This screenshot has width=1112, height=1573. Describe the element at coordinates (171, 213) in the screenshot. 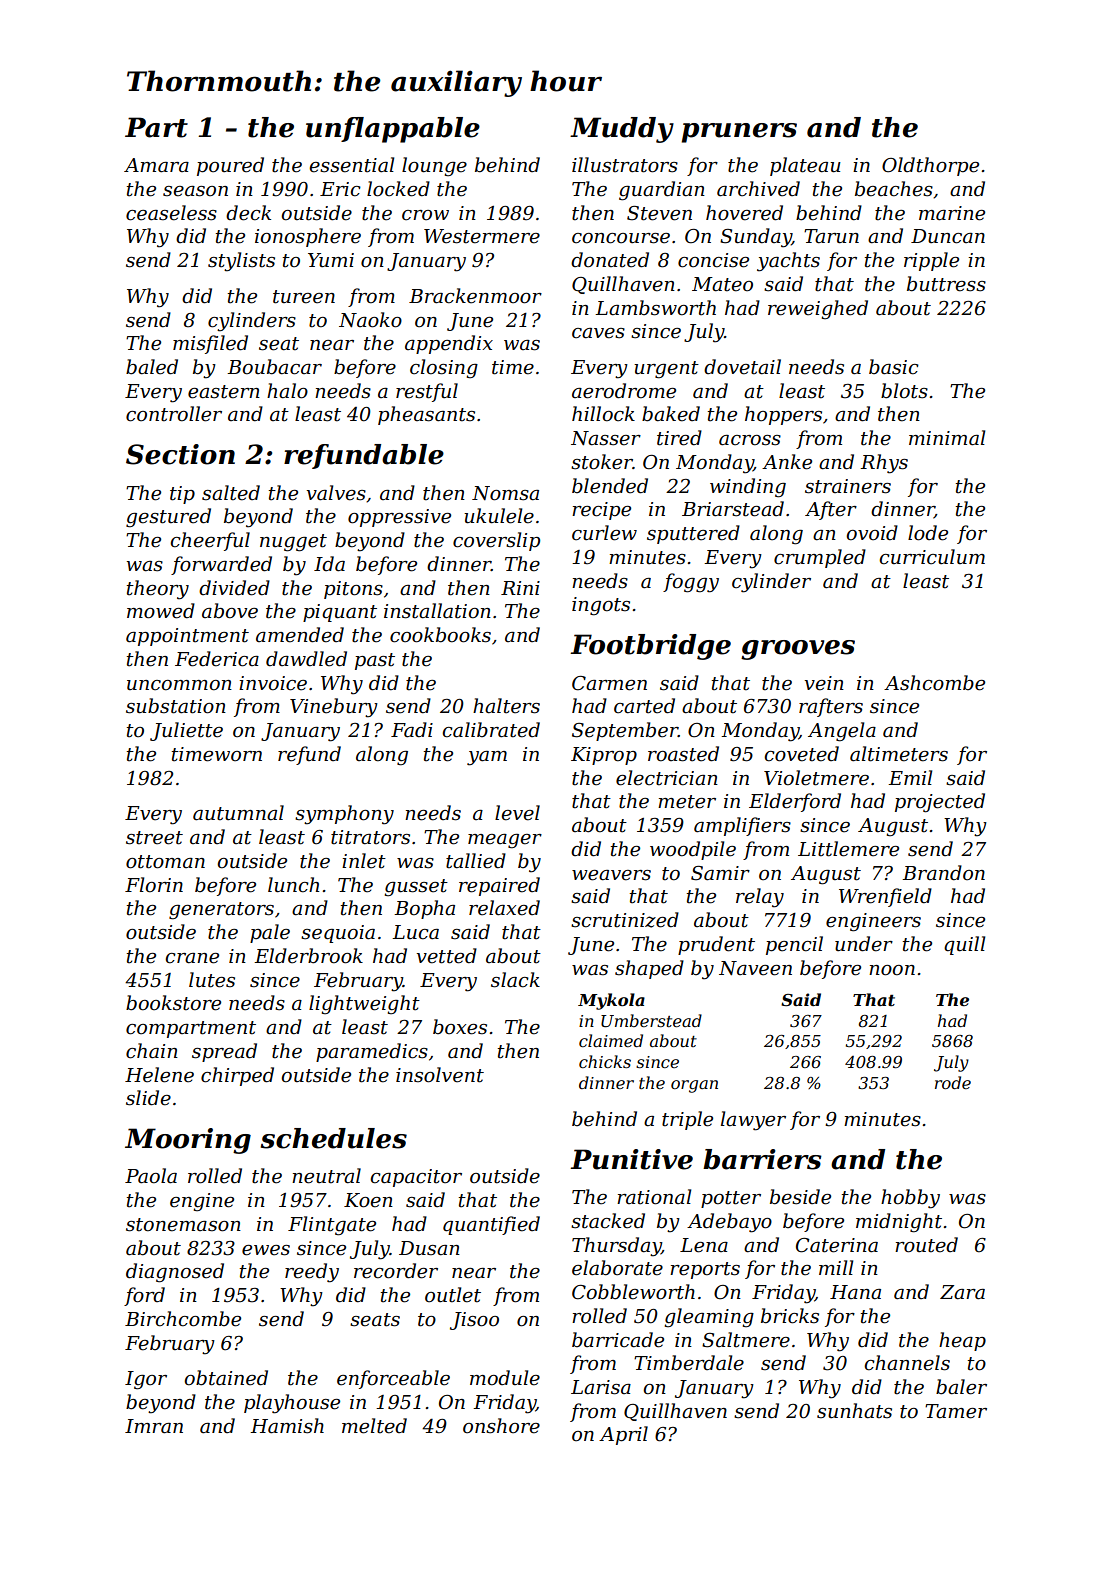

I see `ceaseless` at that location.
